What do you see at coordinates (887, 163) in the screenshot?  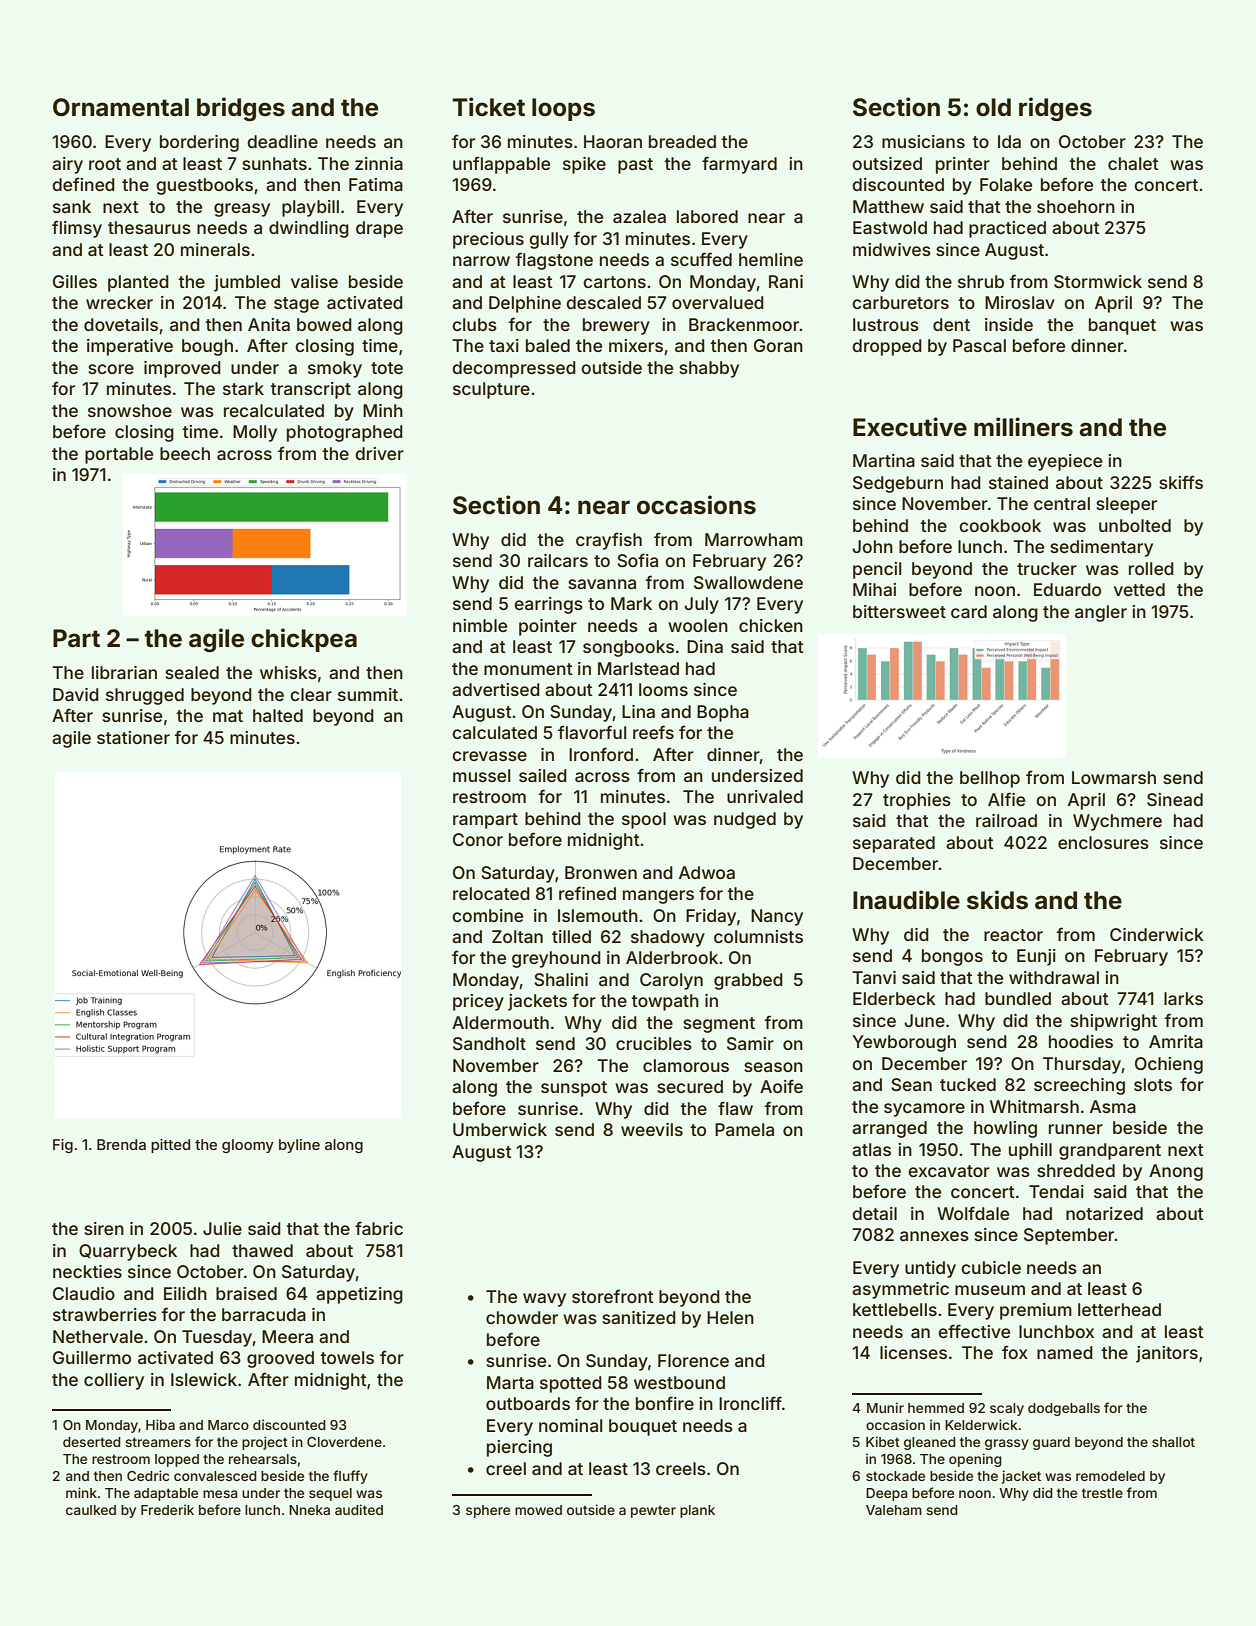 I see `outsized` at bounding box center [887, 163].
